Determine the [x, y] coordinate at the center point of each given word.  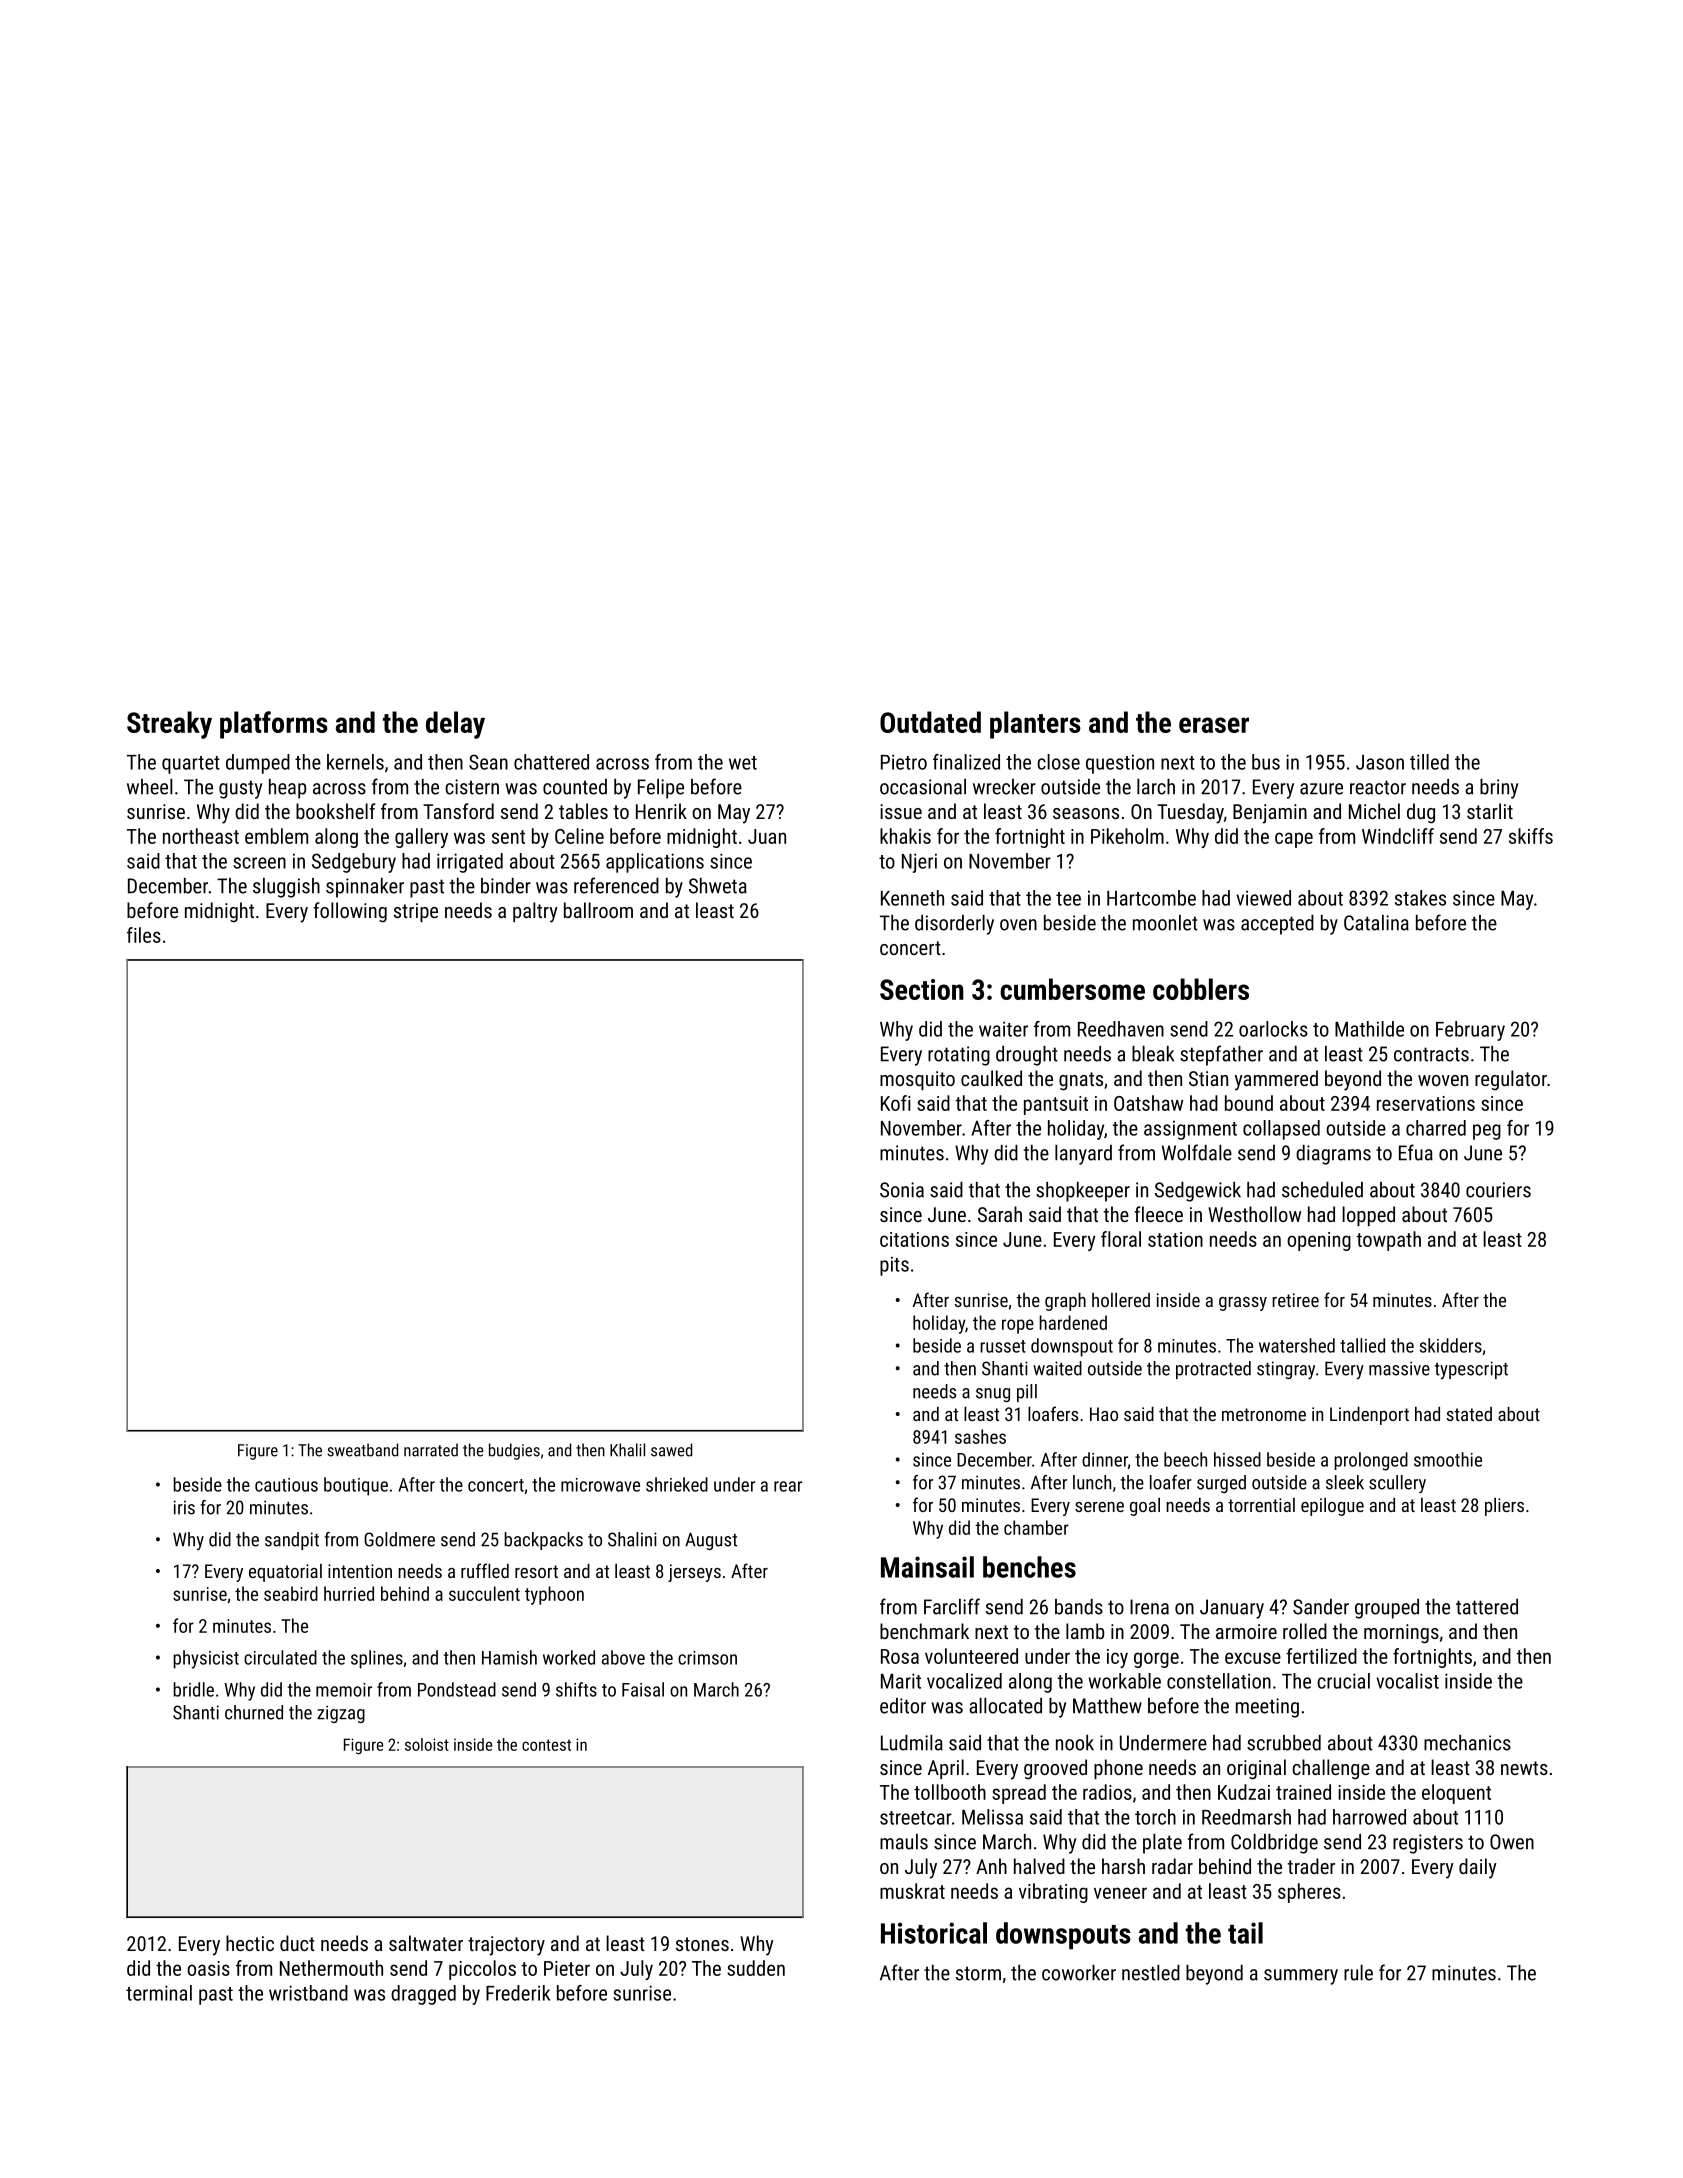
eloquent [1456, 1794]
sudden [756, 1968]
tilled [1429, 762]
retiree [1295, 1300]
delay [455, 725]
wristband [308, 1993]
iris [184, 1507]
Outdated [930, 722]
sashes [980, 1436]
